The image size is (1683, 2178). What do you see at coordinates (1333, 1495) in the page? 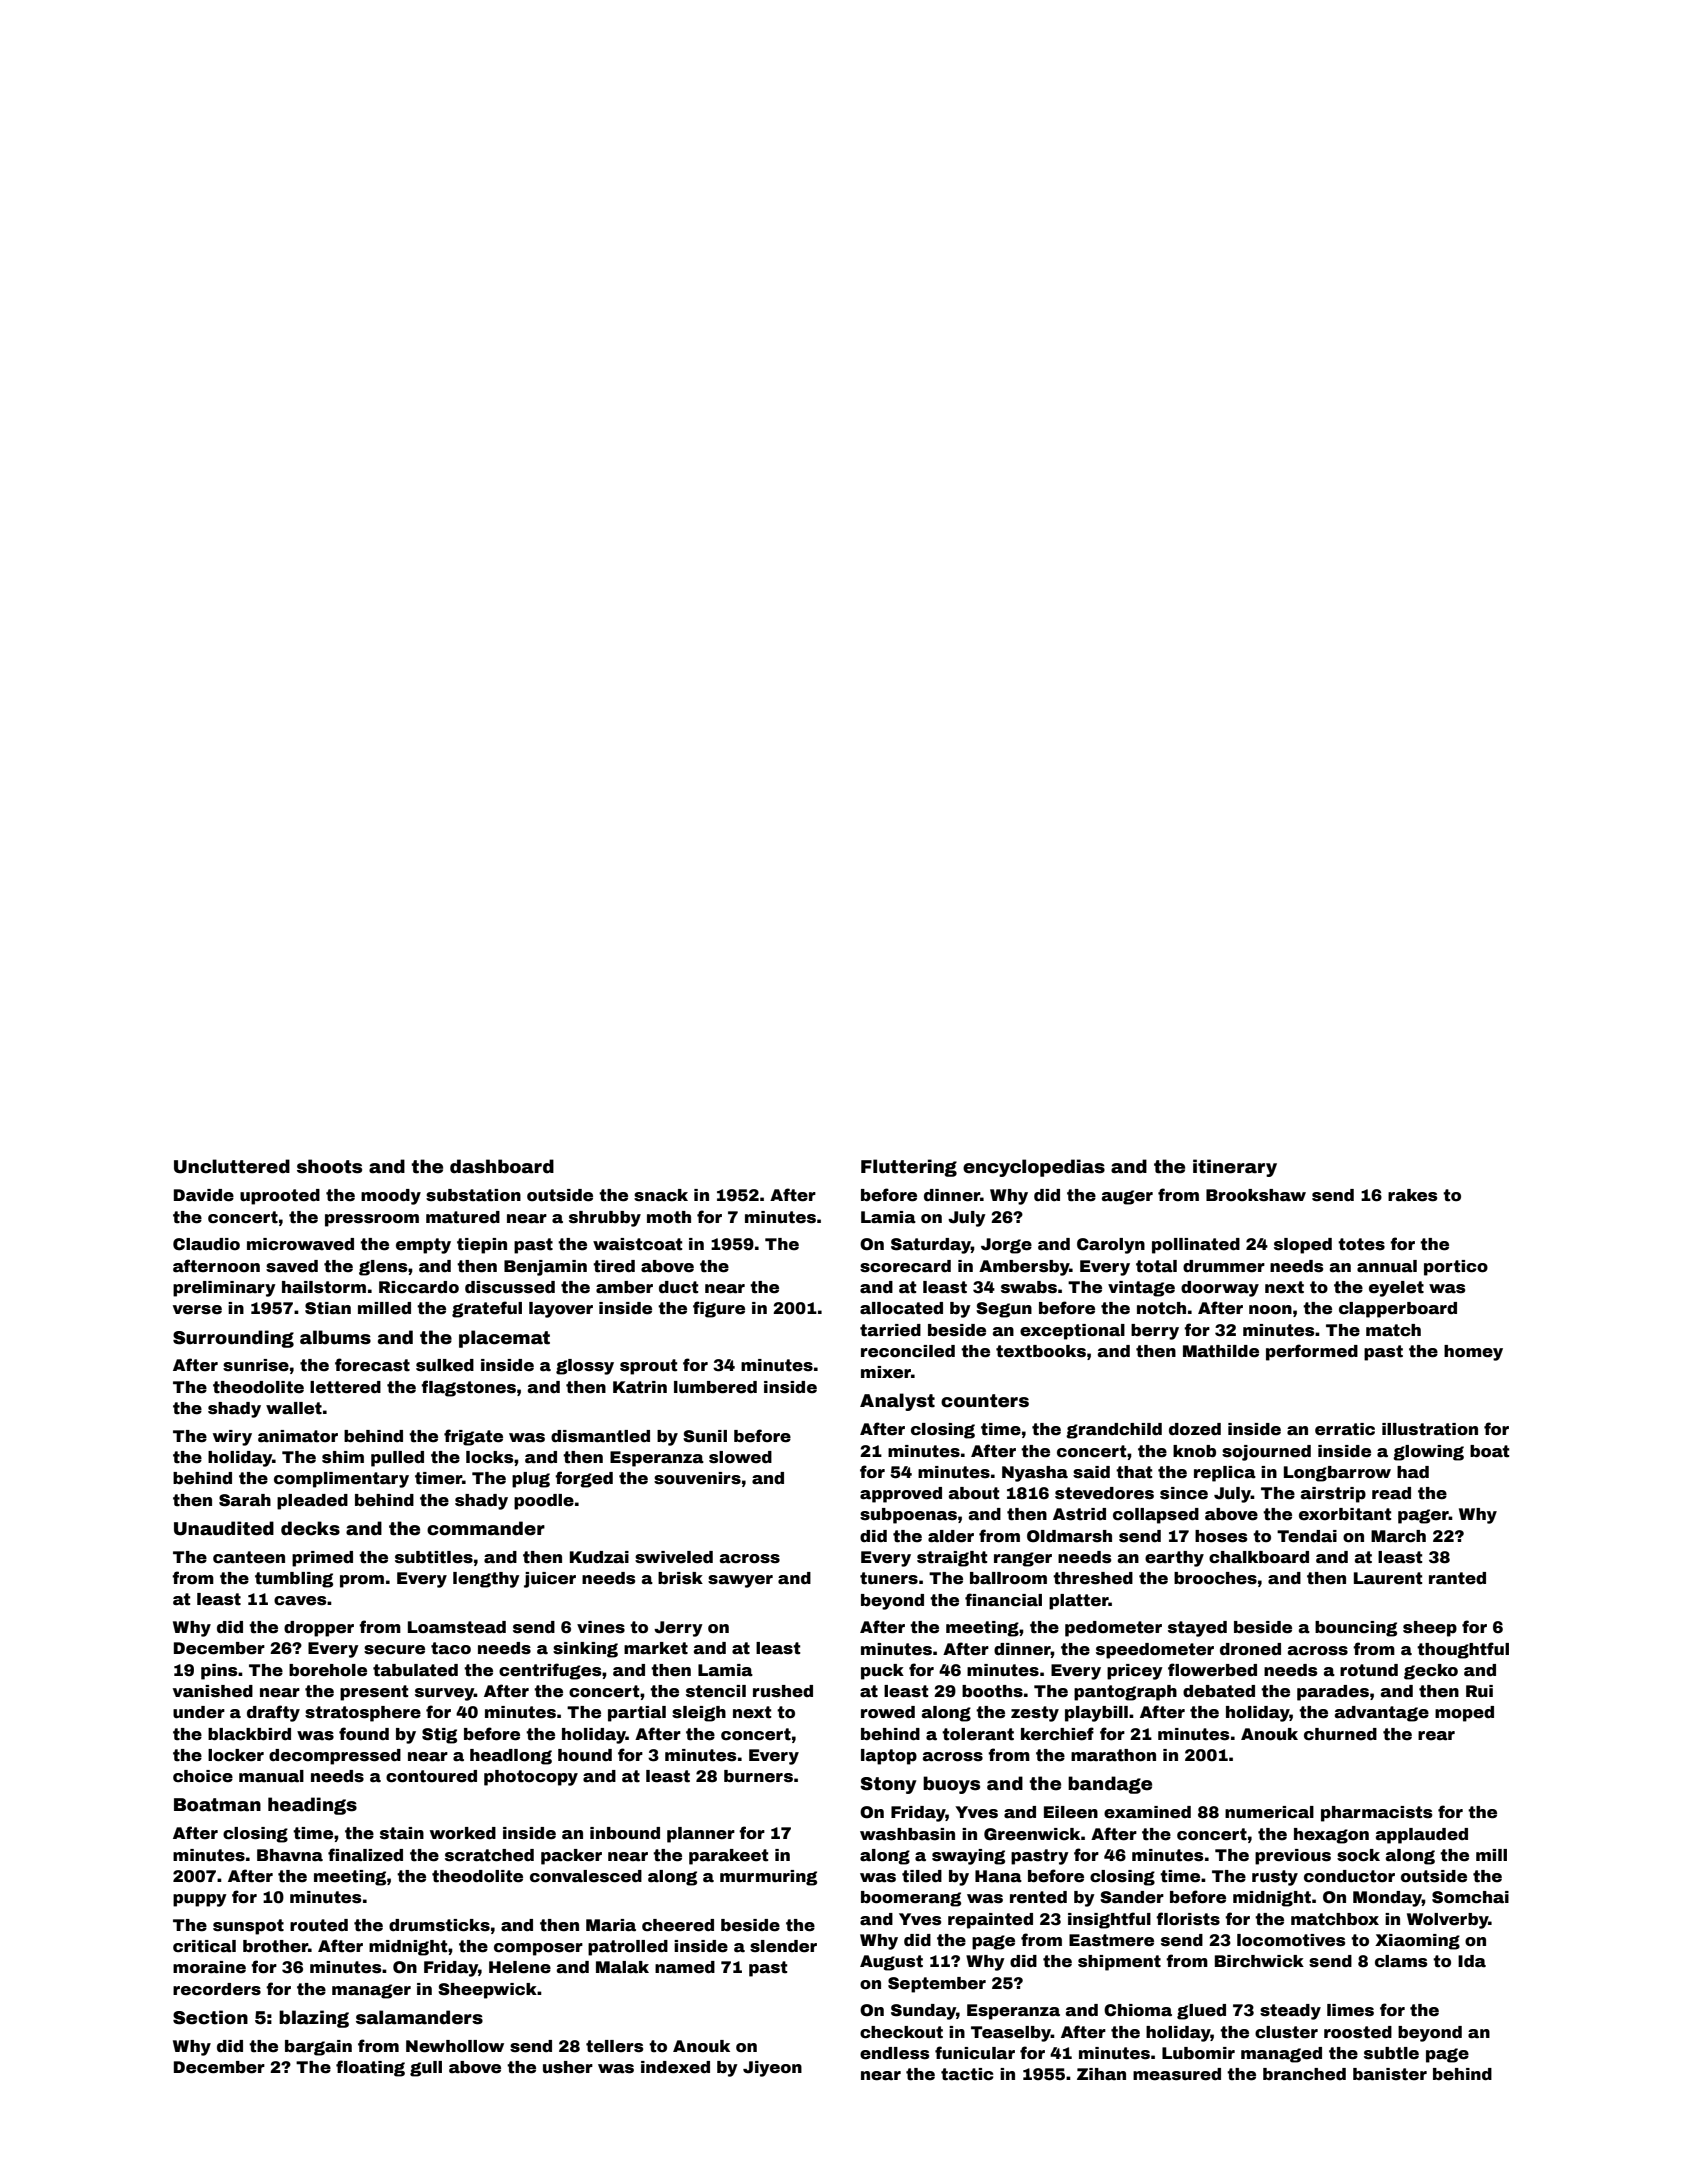
I see `airstrip` at bounding box center [1333, 1495].
